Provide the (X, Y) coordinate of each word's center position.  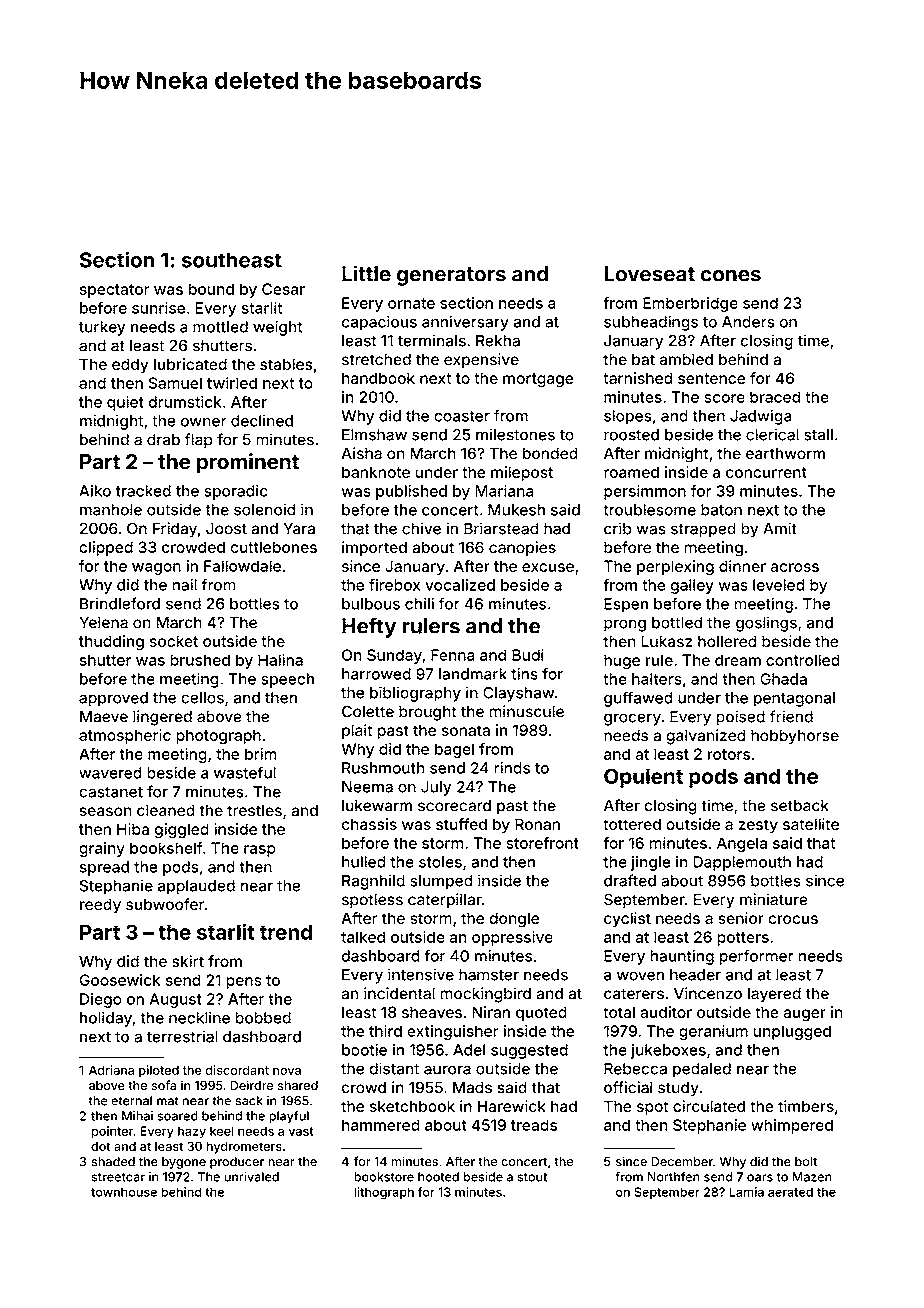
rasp (259, 851)
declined (262, 420)
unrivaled (251, 1177)
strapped (703, 530)
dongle (515, 920)
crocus (793, 919)
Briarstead (501, 528)
